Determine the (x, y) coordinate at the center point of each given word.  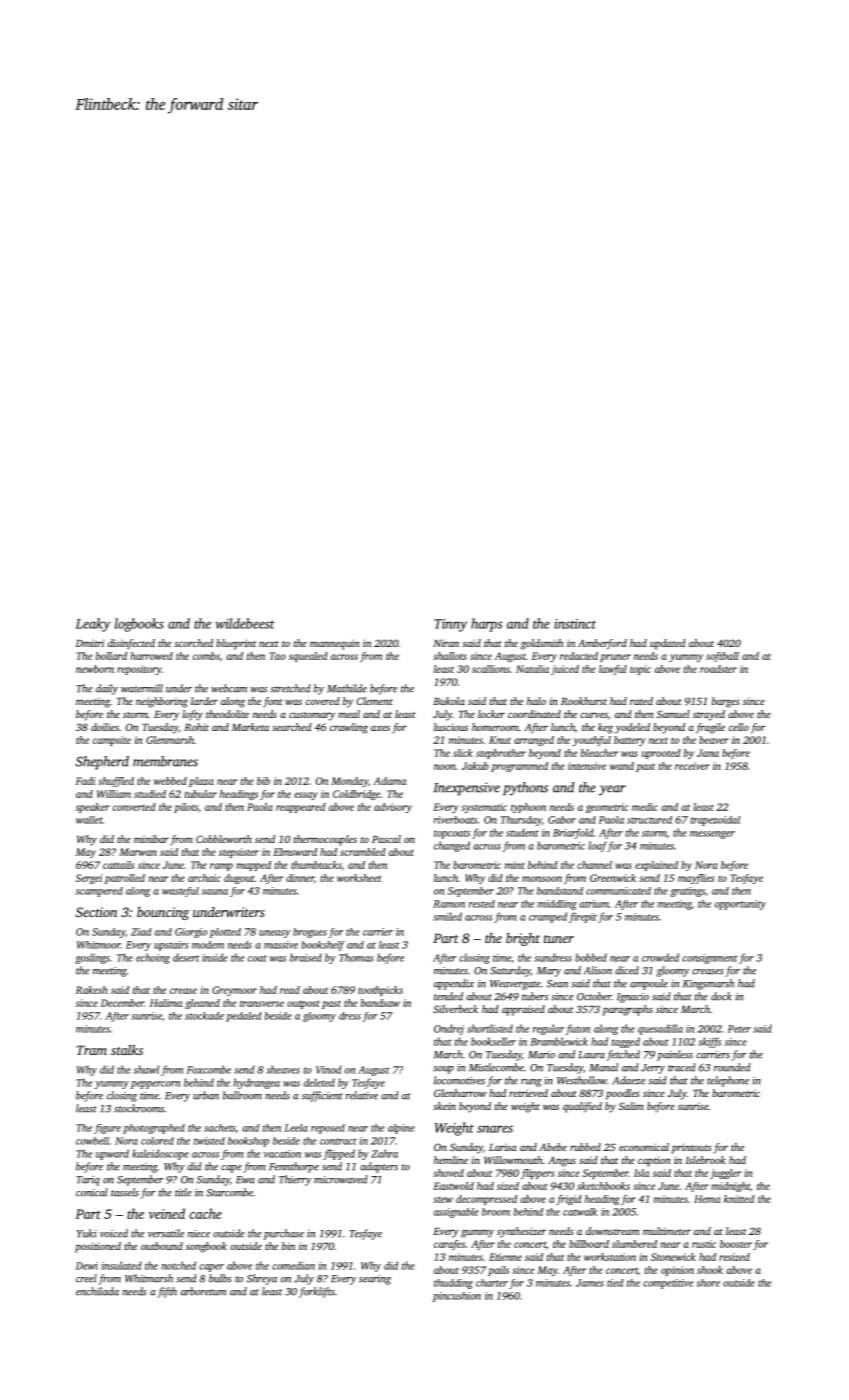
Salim (631, 1106)
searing (375, 1280)
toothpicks (380, 991)
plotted (225, 933)
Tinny (450, 625)
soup (443, 1070)
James (590, 1283)
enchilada (97, 1291)
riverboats (455, 820)
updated (668, 644)
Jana (708, 753)
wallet (89, 820)
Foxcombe (209, 1069)
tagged (626, 1042)
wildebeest (245, 623)
